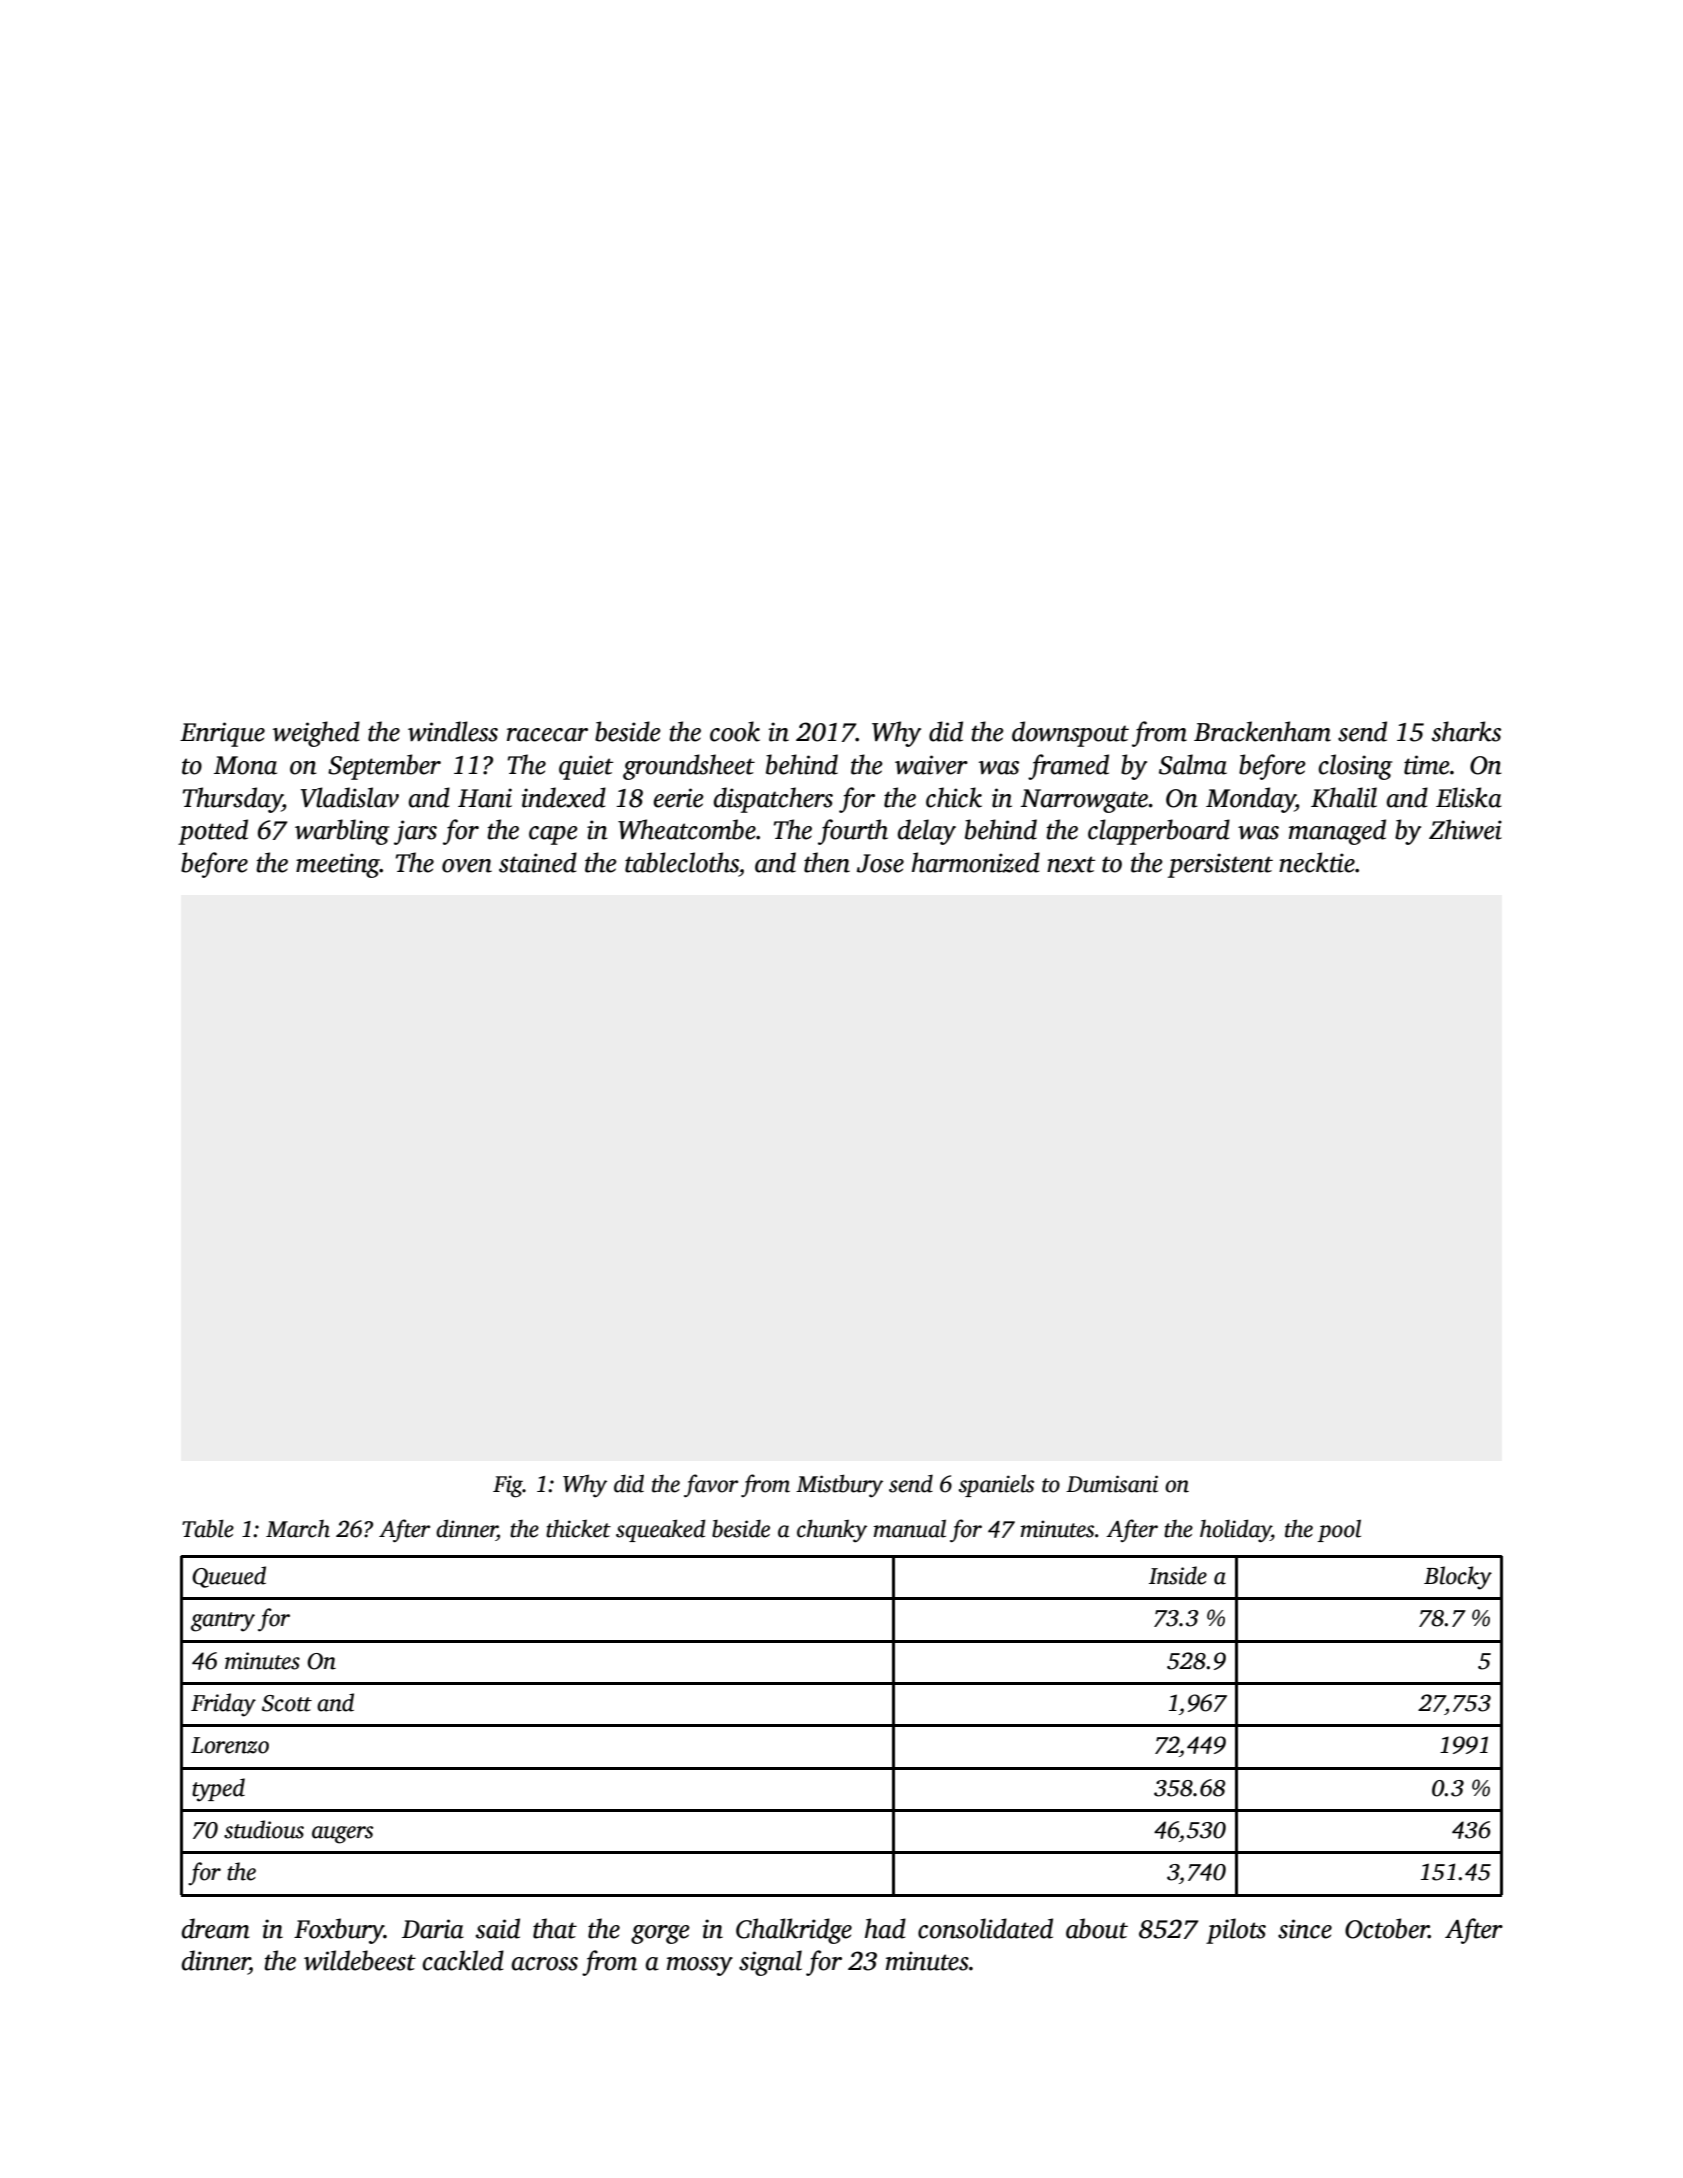 This screenshot has height=2178, width=1683. Describe the element at coordinates (508, 1486) in the screenshot. I see `Fig` at that location.
